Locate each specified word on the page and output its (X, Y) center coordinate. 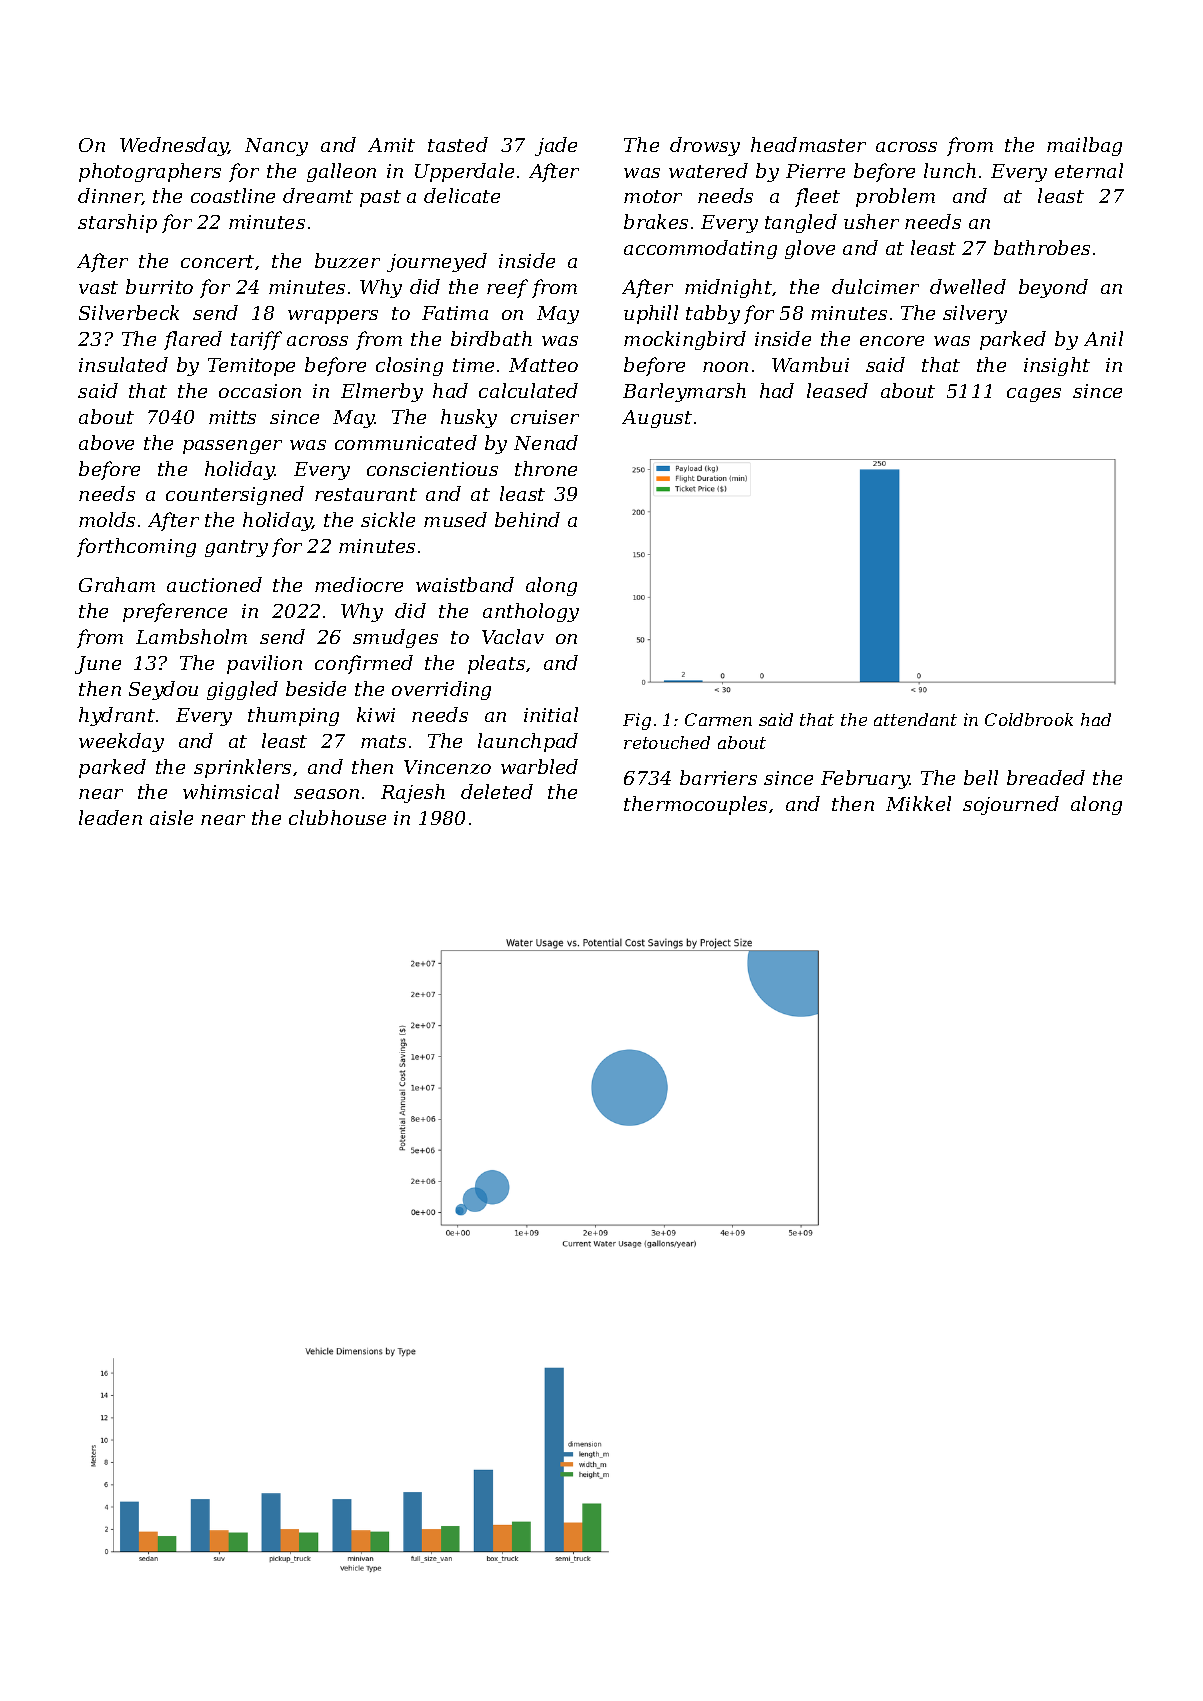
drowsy (705, 146)
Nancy (276, 147)
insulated (123, 364)
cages (1034, 395)
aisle (171, 817)
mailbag (1084, 146)
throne (546, 468)
